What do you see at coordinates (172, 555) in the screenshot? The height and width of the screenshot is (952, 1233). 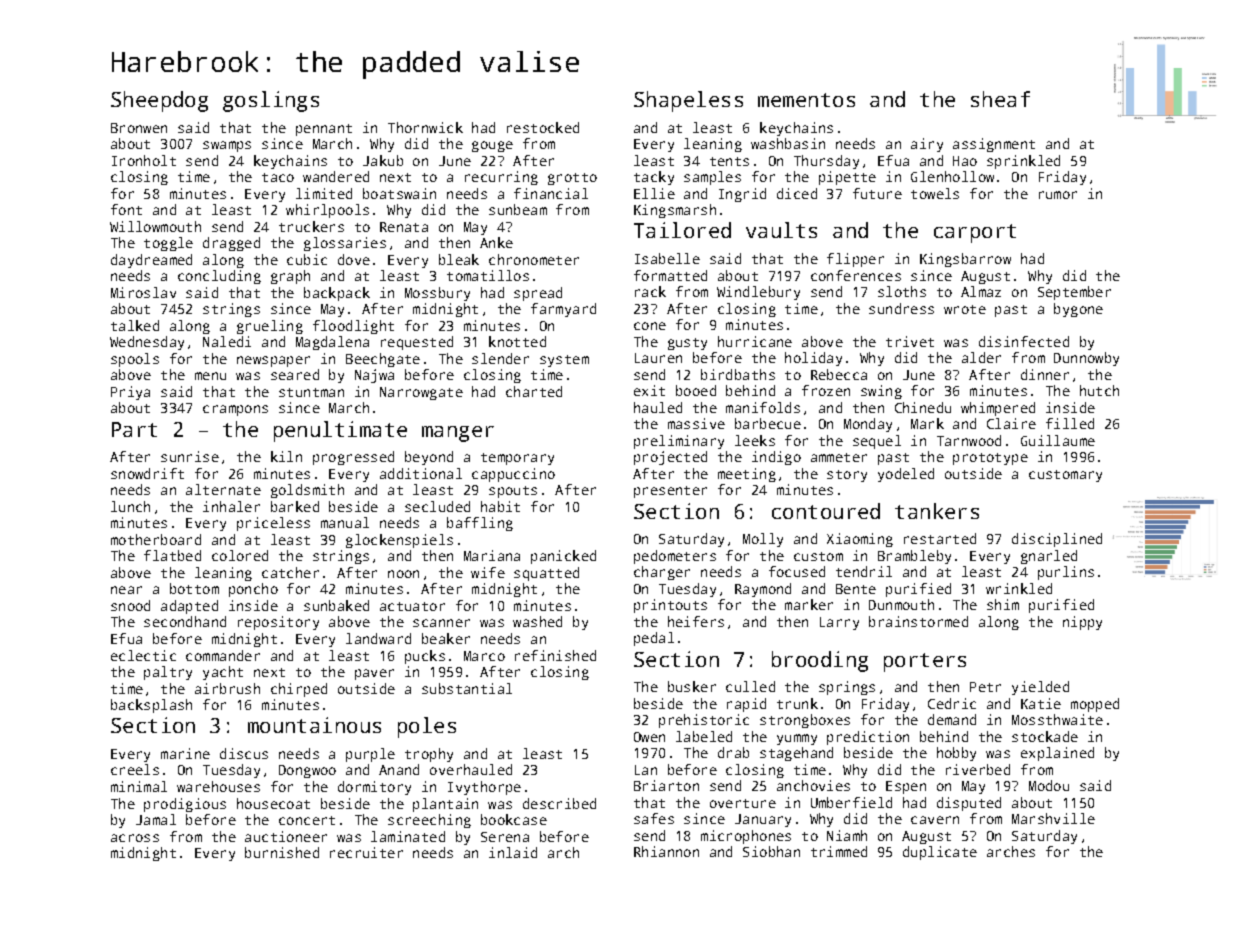 I see `flatbed` at bounding box center [172, 555].
